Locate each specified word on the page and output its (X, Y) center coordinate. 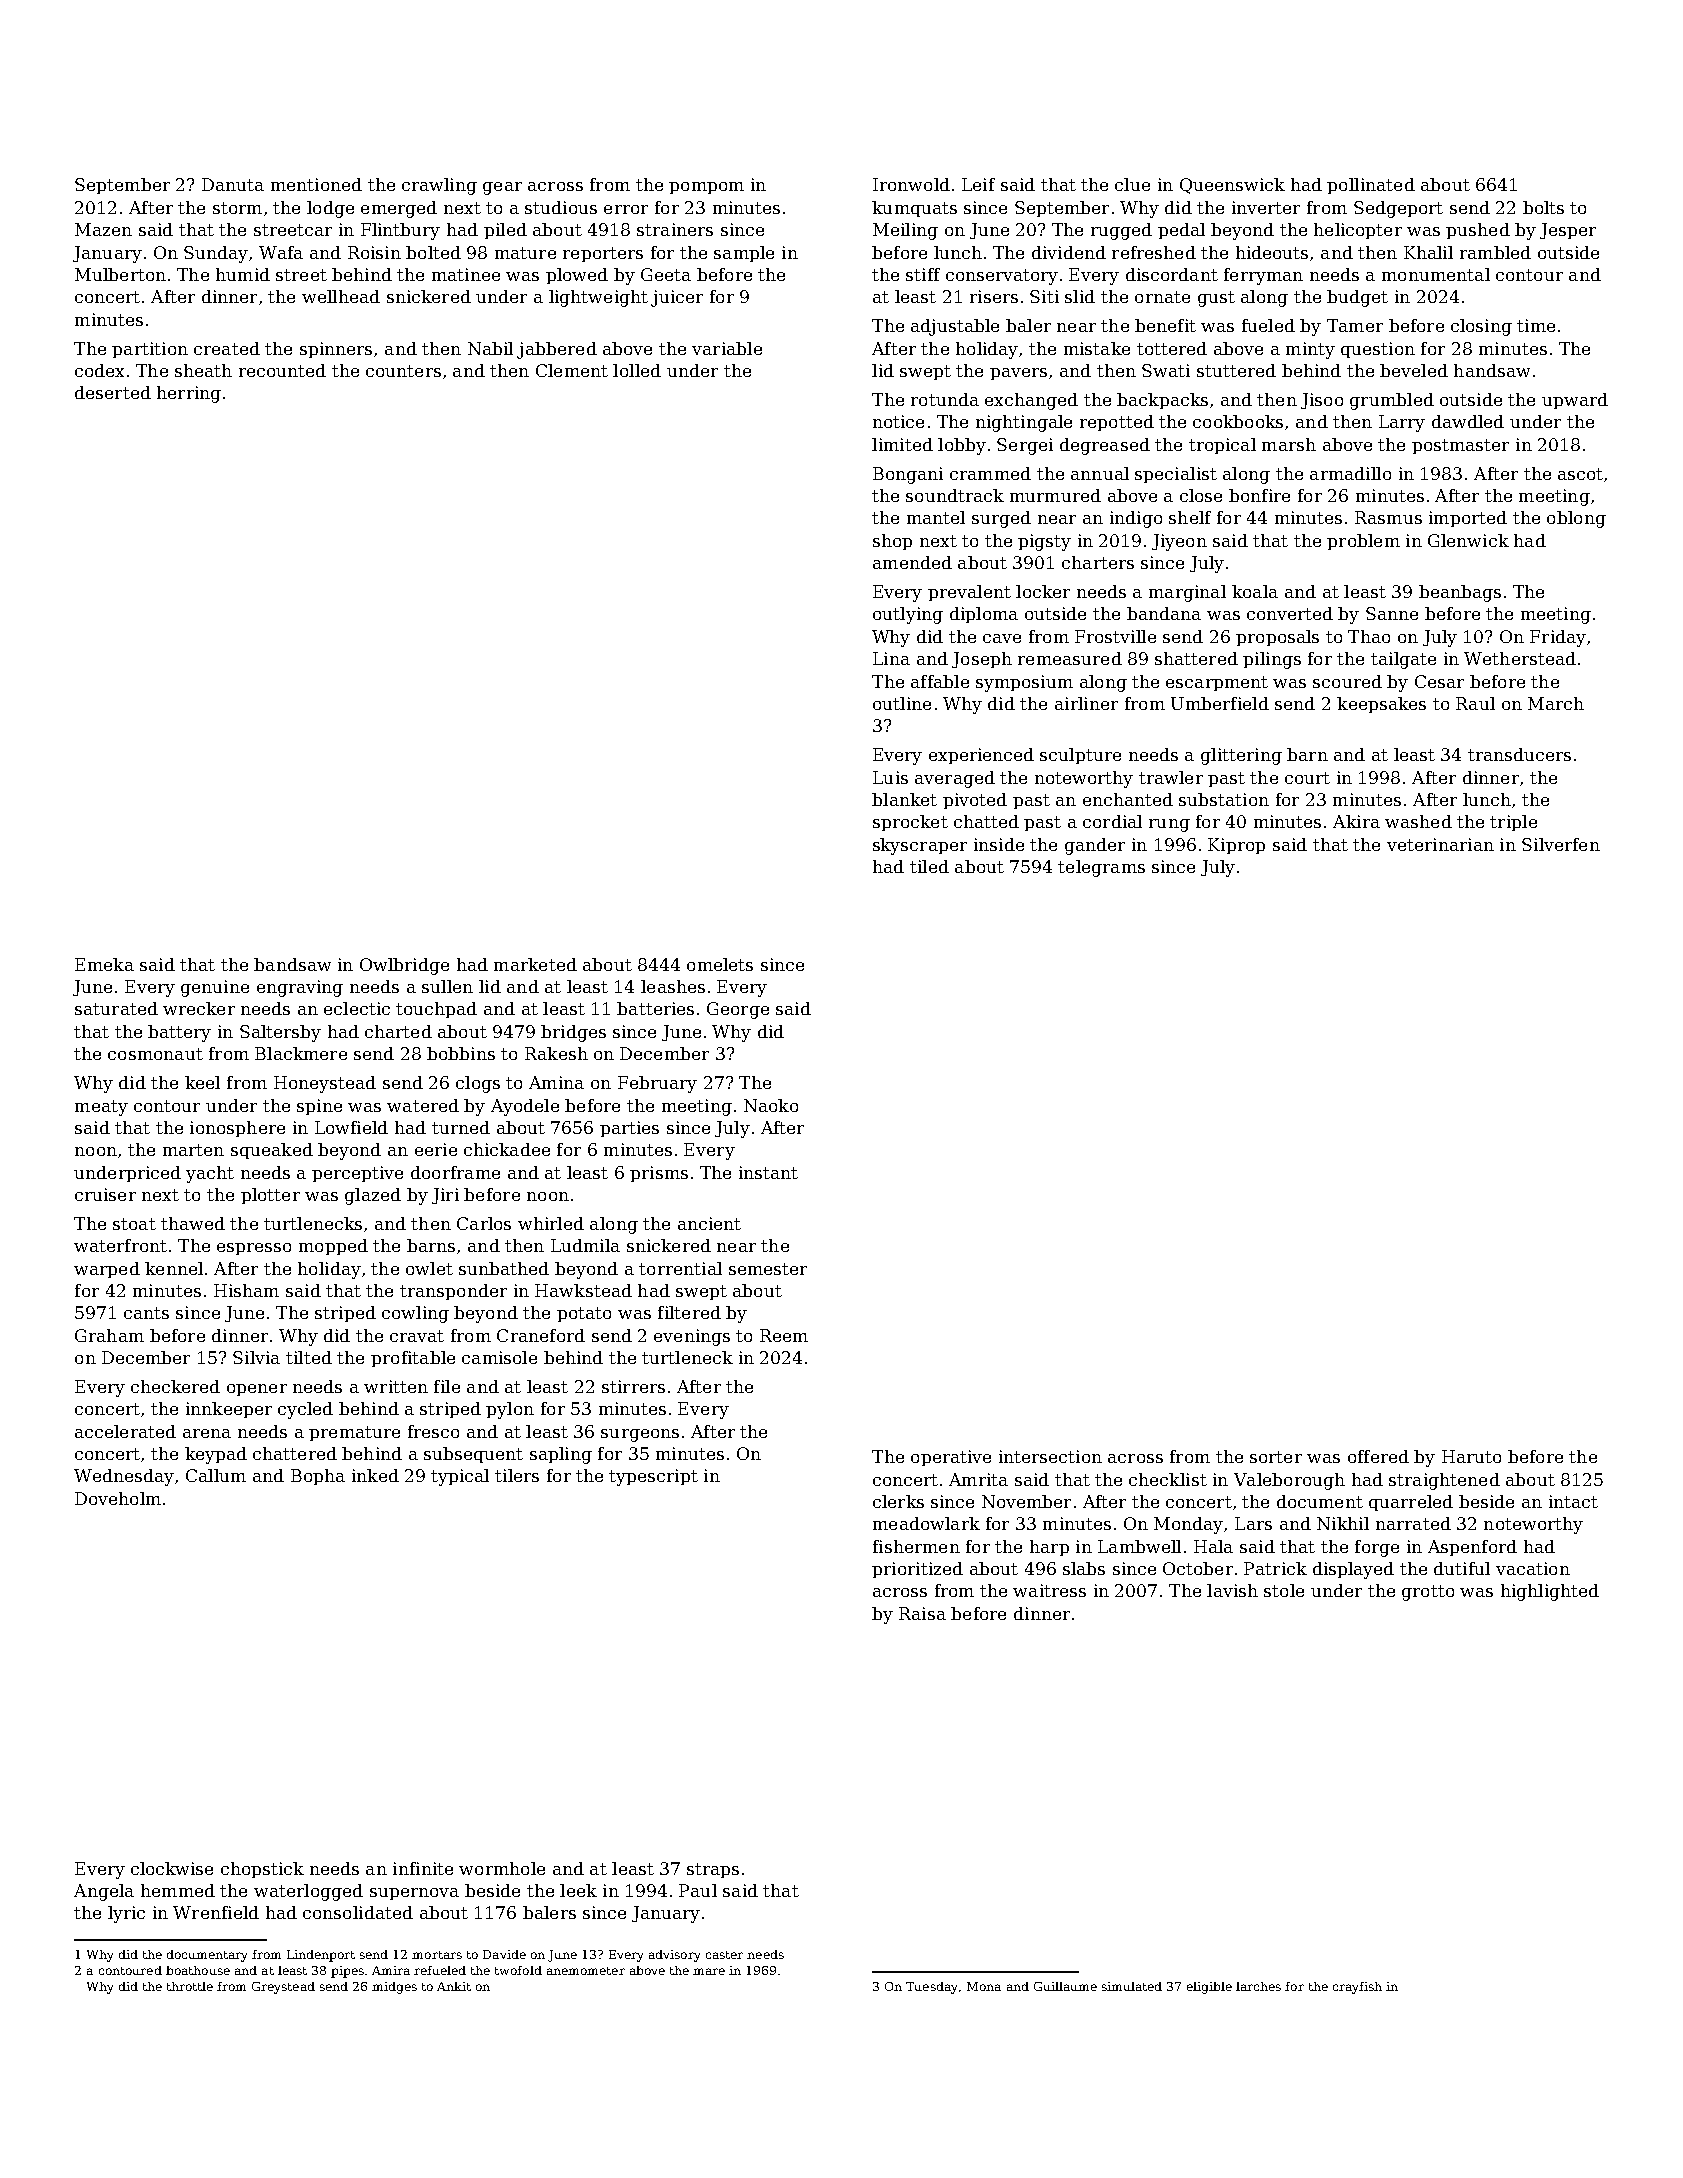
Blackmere (301, 1053)
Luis (890, 777)
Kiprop (1236, 846)
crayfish (1357, 1988)
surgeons (640, 1435)
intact (1573, 1501)
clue (1132, 184)
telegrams (1101, 868)
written (396, 1386)
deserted (113, 392)
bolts (1543, 207)
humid (243, 274)
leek (578, 1890)
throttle (190, 1986)
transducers (1519, 754)
